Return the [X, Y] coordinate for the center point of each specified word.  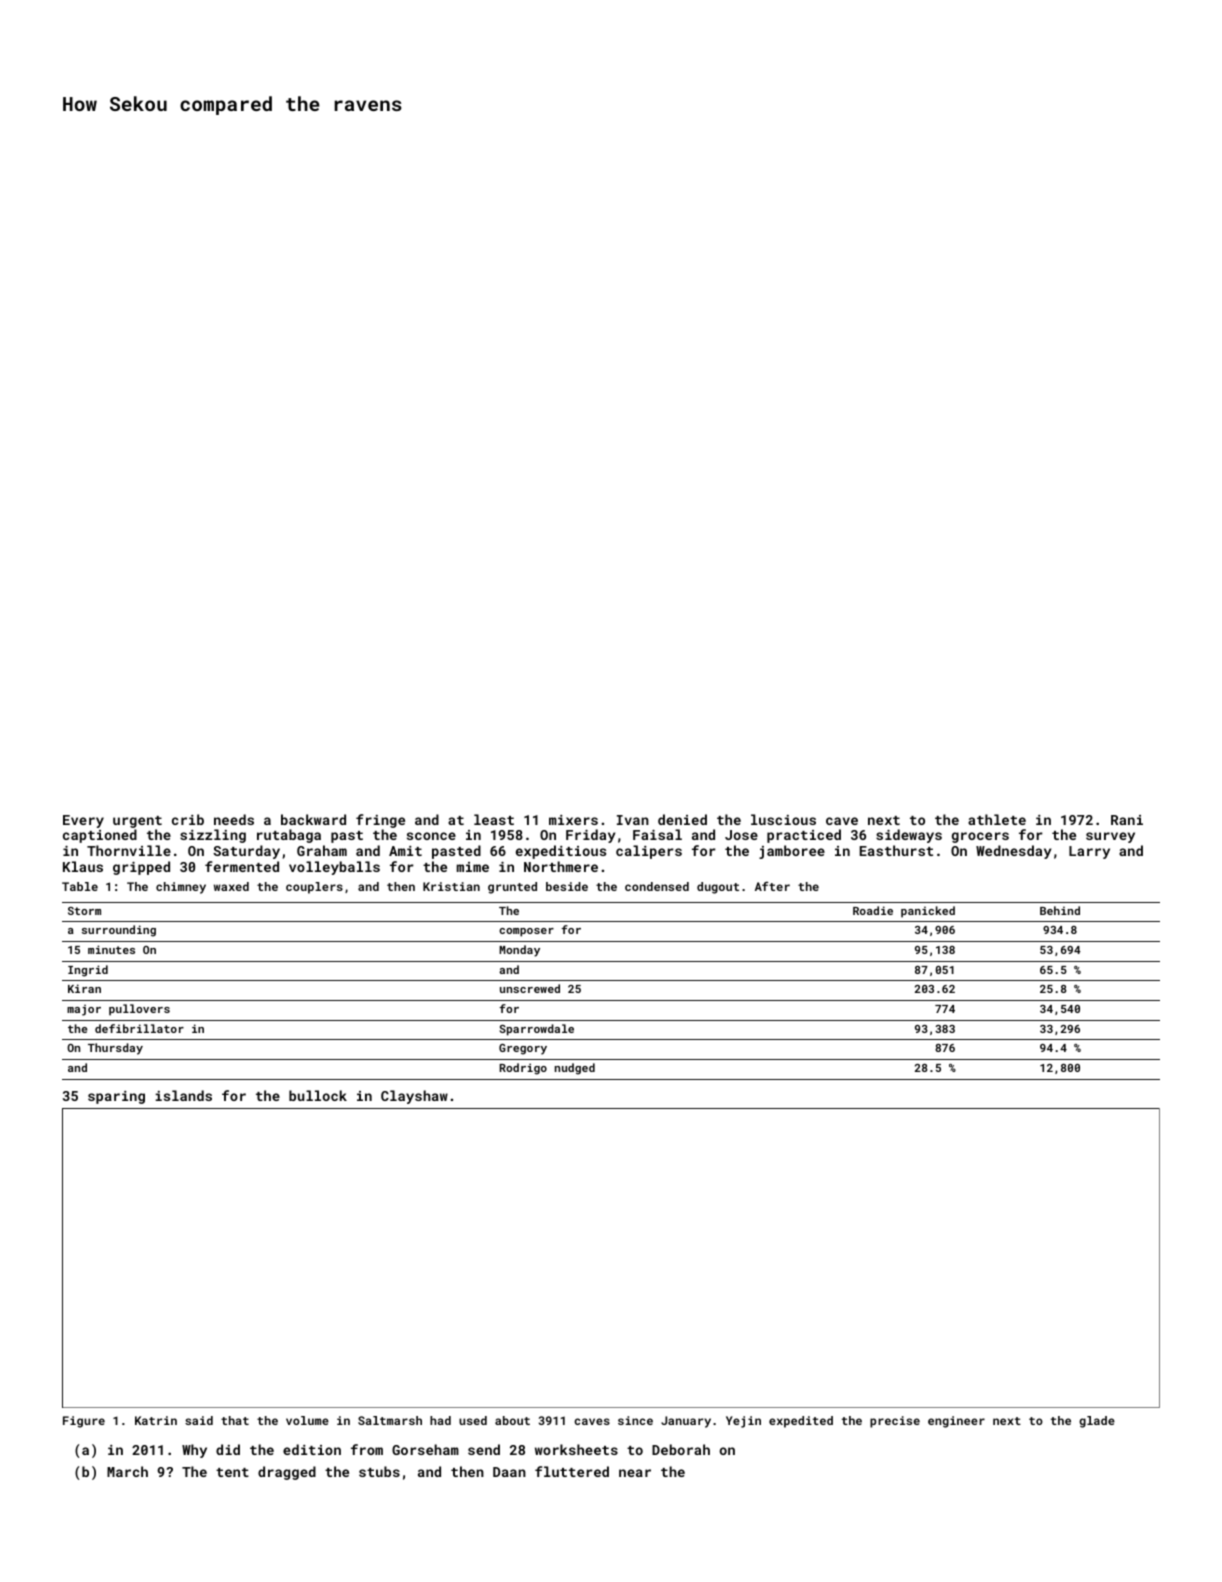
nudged [575, 1069]
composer [526, 932]
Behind [1060, 910]
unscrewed [530, 988]
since [635, 1420]
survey [1110, 837]
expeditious [561, 852]
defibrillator [139, 1028]
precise [895, 1422]
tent [232, 1472]
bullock [318, 1095]
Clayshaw [414, 1097]
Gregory [523, 1049]
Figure [84, 1422]
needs [234, 819]
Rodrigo [523, 1069]
